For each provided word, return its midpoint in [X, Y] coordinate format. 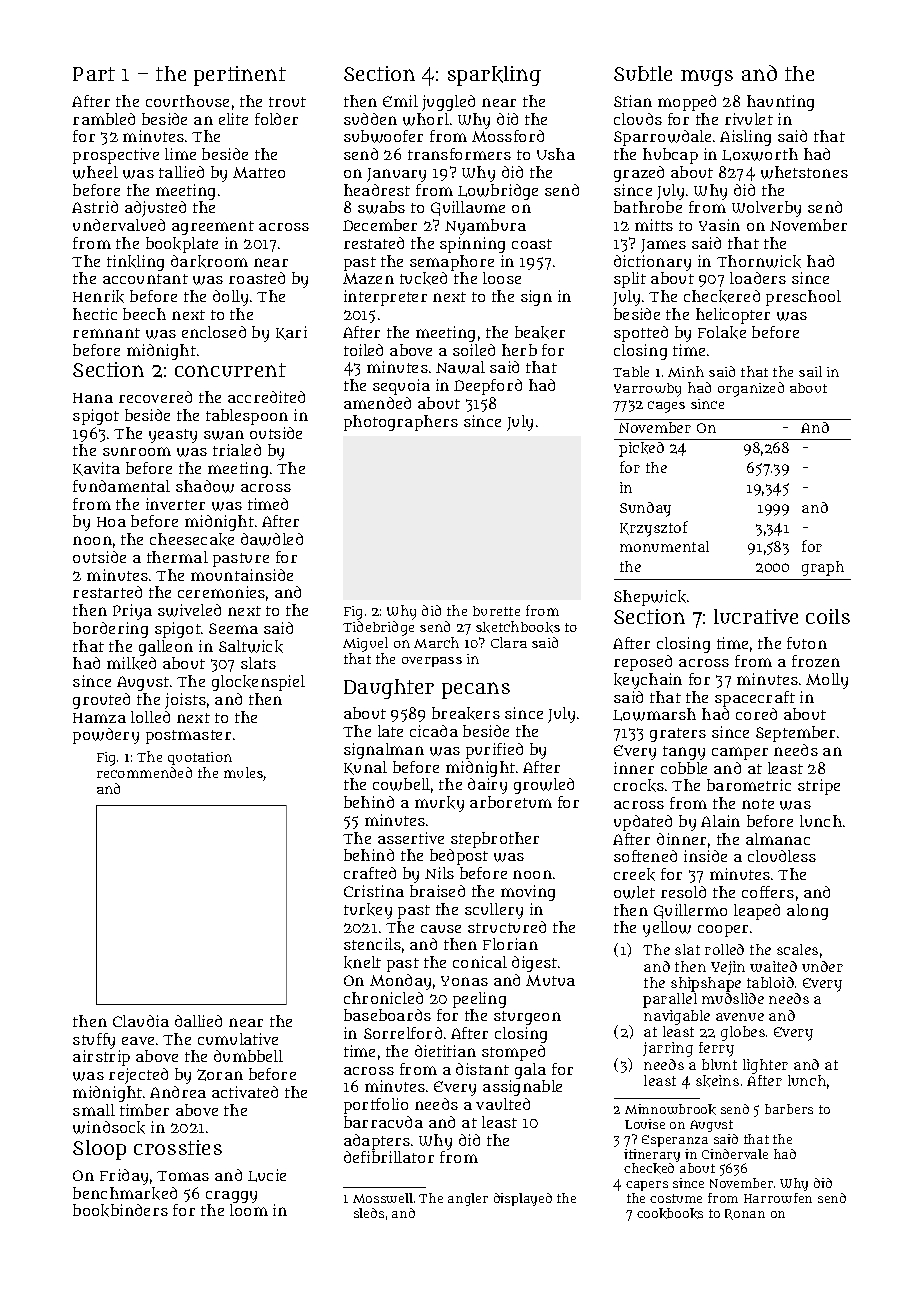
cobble [684, 768]
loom [249, 1210]
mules [244, 774]
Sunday [645, 509]
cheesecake [192, 539]
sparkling [494, 76]
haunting [780, 103]
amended [377, 403]
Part [94, 74]
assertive [411, 838]
